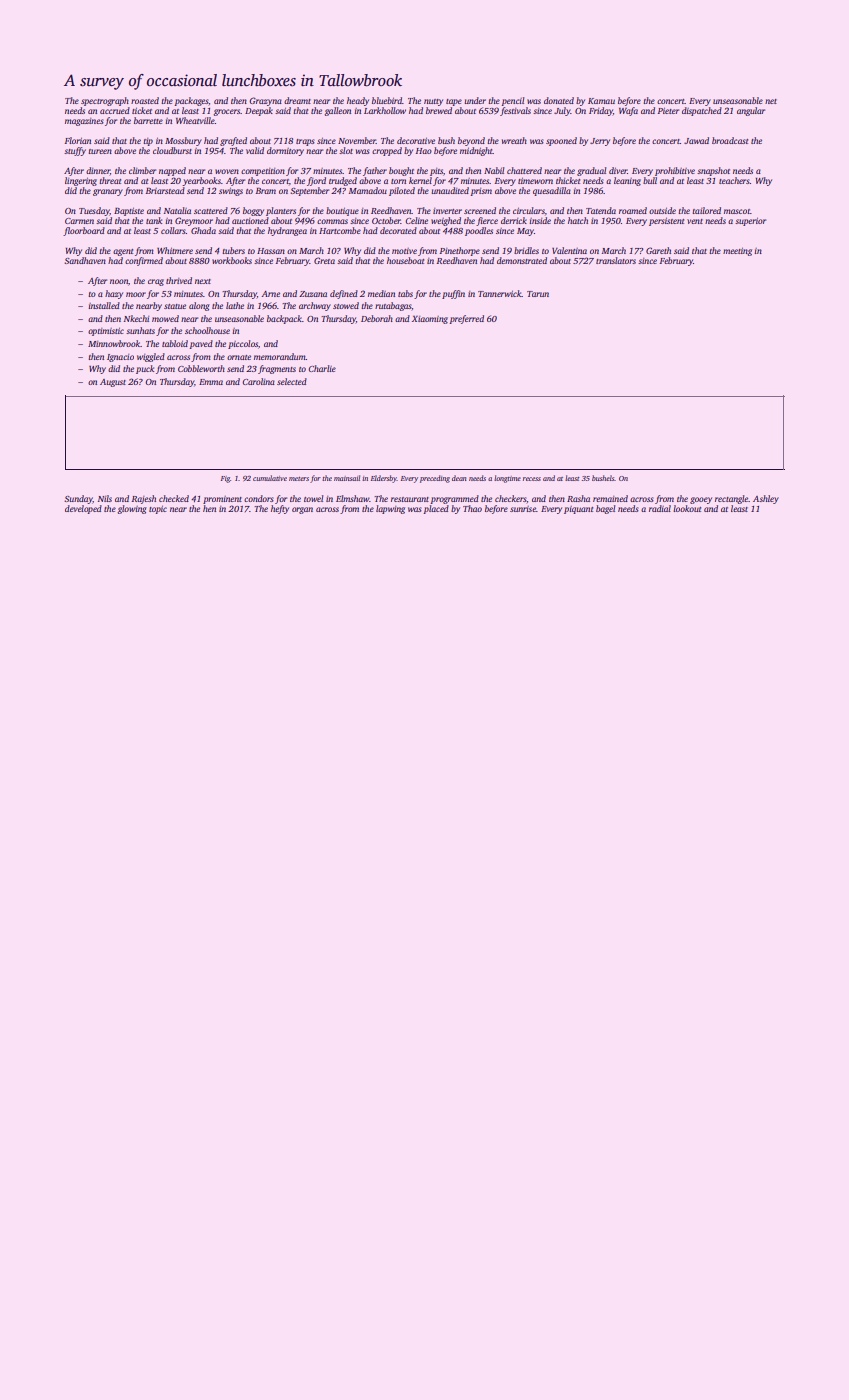  What do you see at coordinates (569, 250) in the screenshot?
I see `Valentina` at bounding box center [569, 250].
